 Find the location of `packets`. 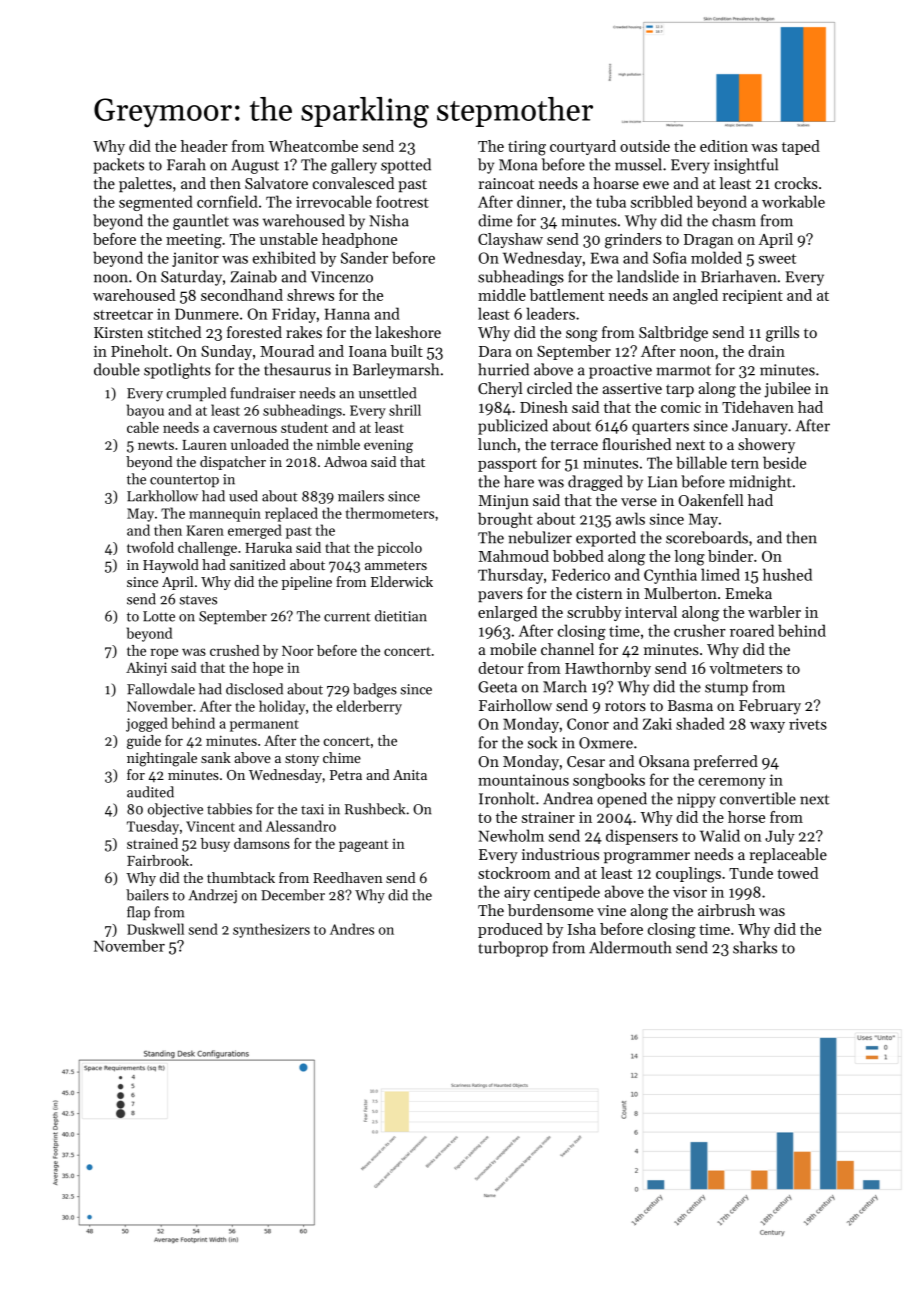

packets is located at coordinates (118, 166).
